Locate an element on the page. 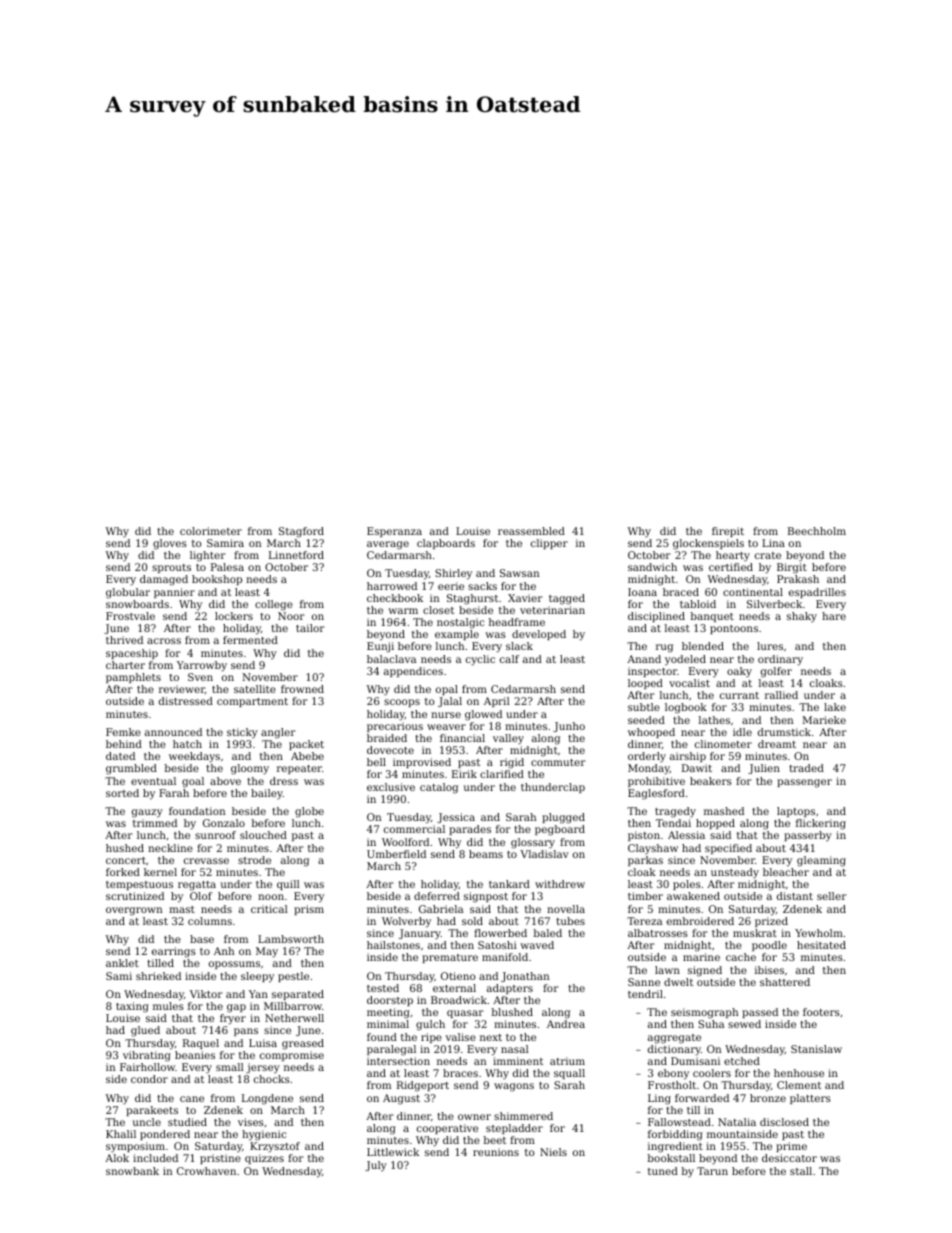  Crowhaven is located at coordinates (206, 1171).
